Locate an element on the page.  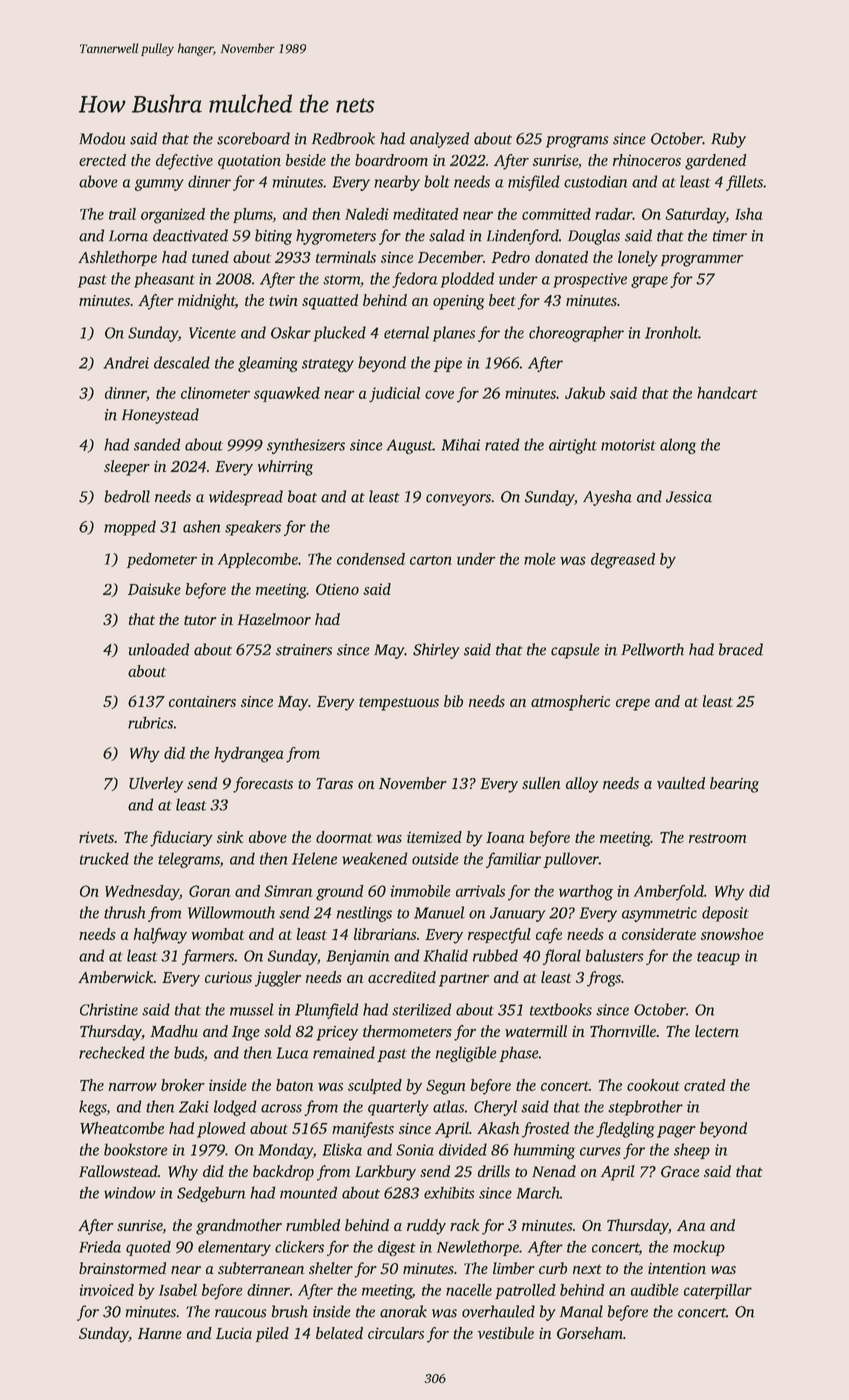
fiduciary is located at coordinates (181, 839).
